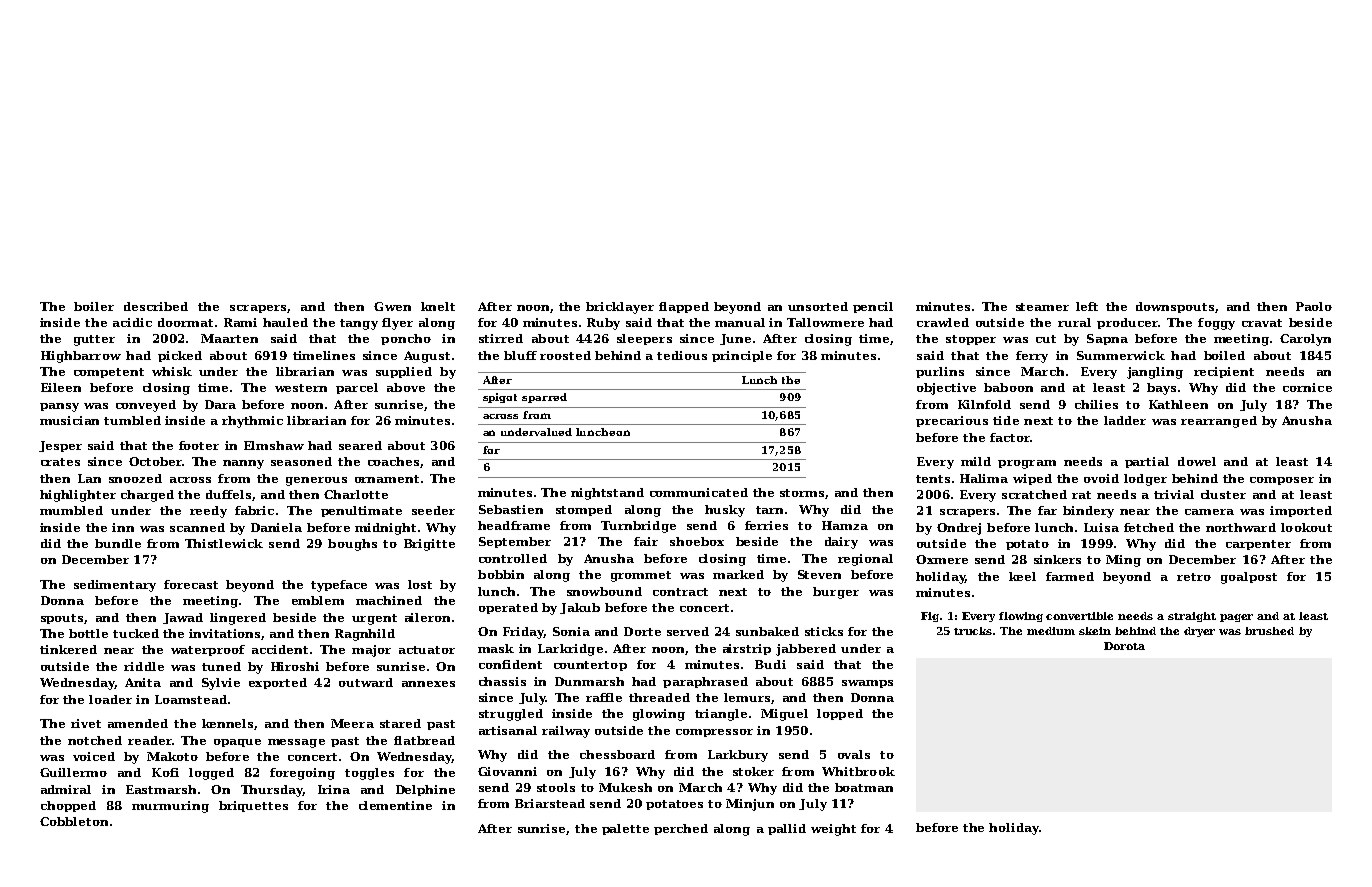 This screenshot has height=887, width=1372. What do you see at coordinates (74, 821) in the screenshot?
I see `Cobbleton` at bounding box center [74, 821].
